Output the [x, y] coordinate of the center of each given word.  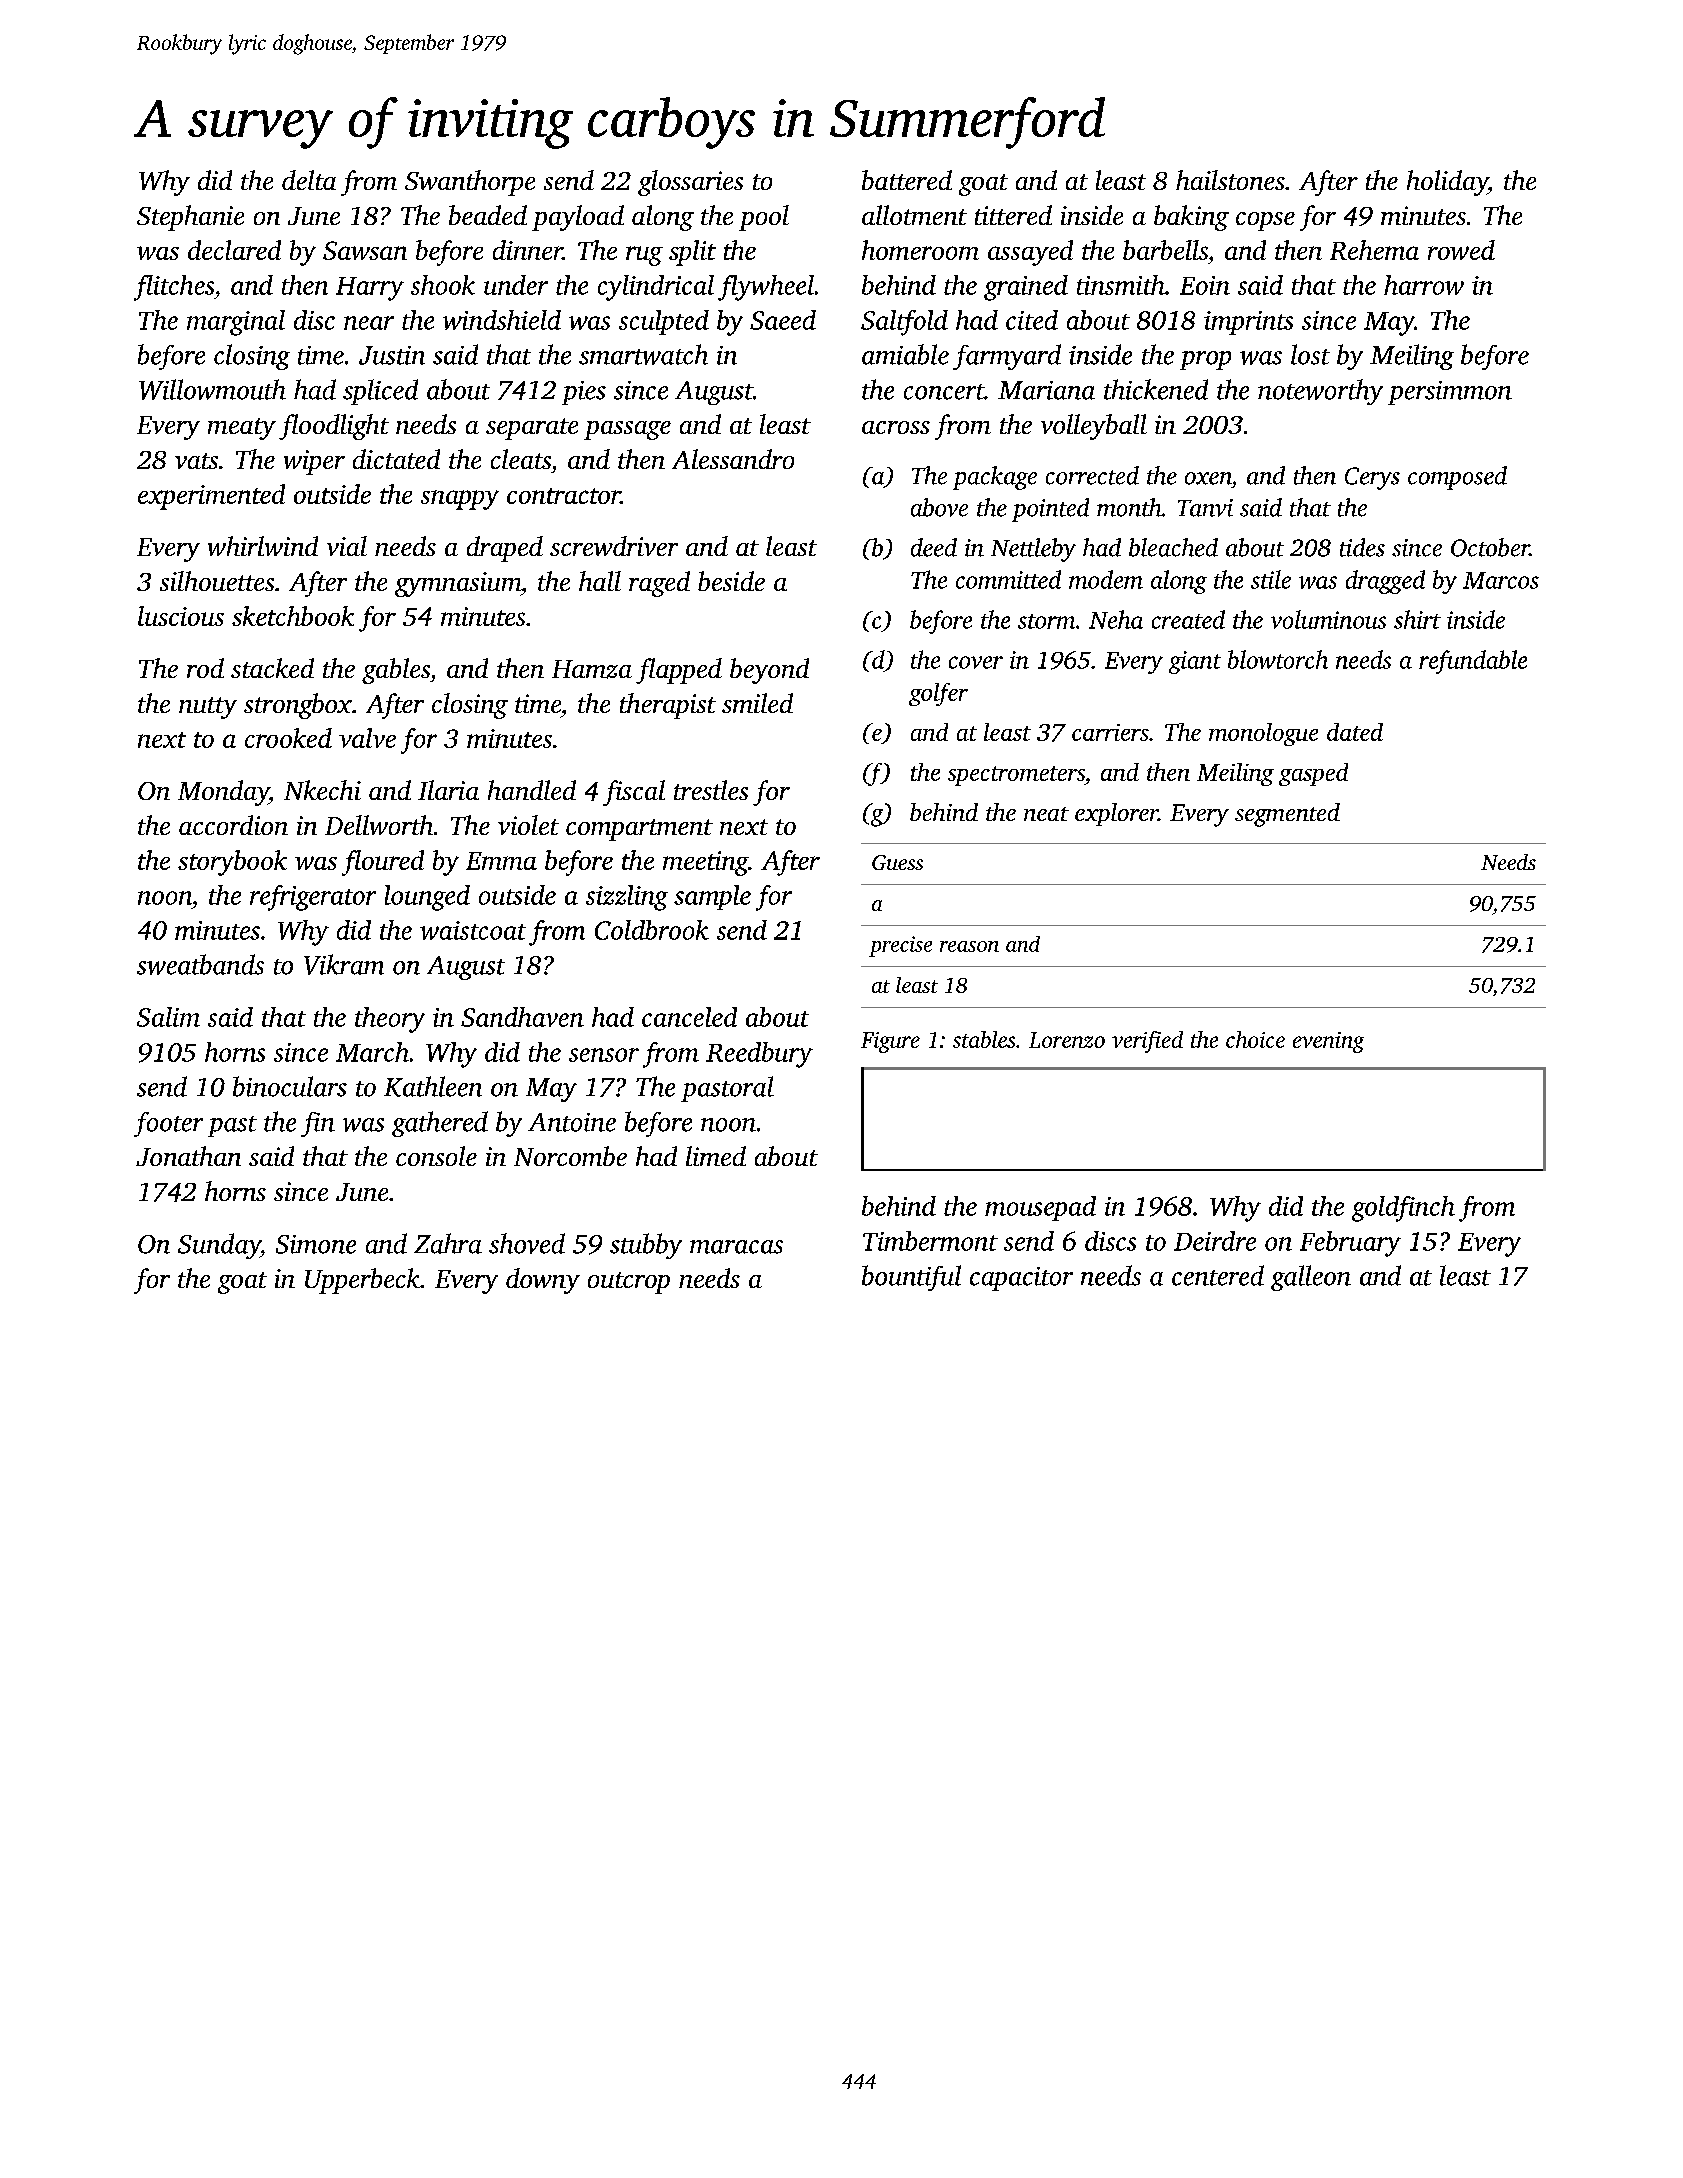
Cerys [1372, 478]
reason [969, 946]
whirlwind [263, 546]
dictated [396, 459]
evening [1328, 1042]
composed [1457, 478]
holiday [1447, 183]
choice [1255, 1039]
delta [309, 180]
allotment [914, 215]
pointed [1050, 510]
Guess [897, 862]
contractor [564, 496]
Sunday [219, 1246]
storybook [232, 863]
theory [390, 1020]
